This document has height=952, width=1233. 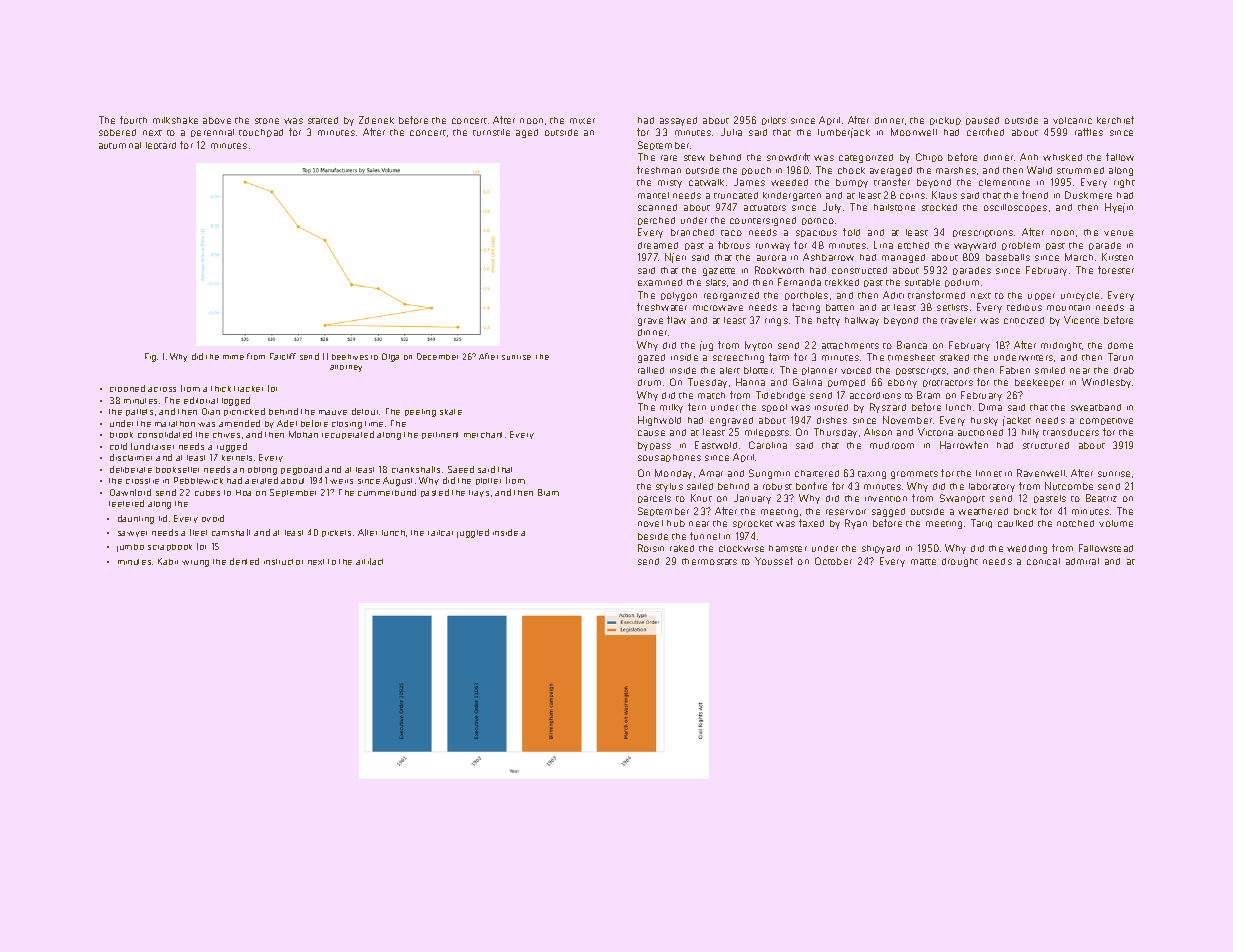 What do you see at coordinates (738, 358) in the document?
I see `screeching` at bounding box center [738, 358].
